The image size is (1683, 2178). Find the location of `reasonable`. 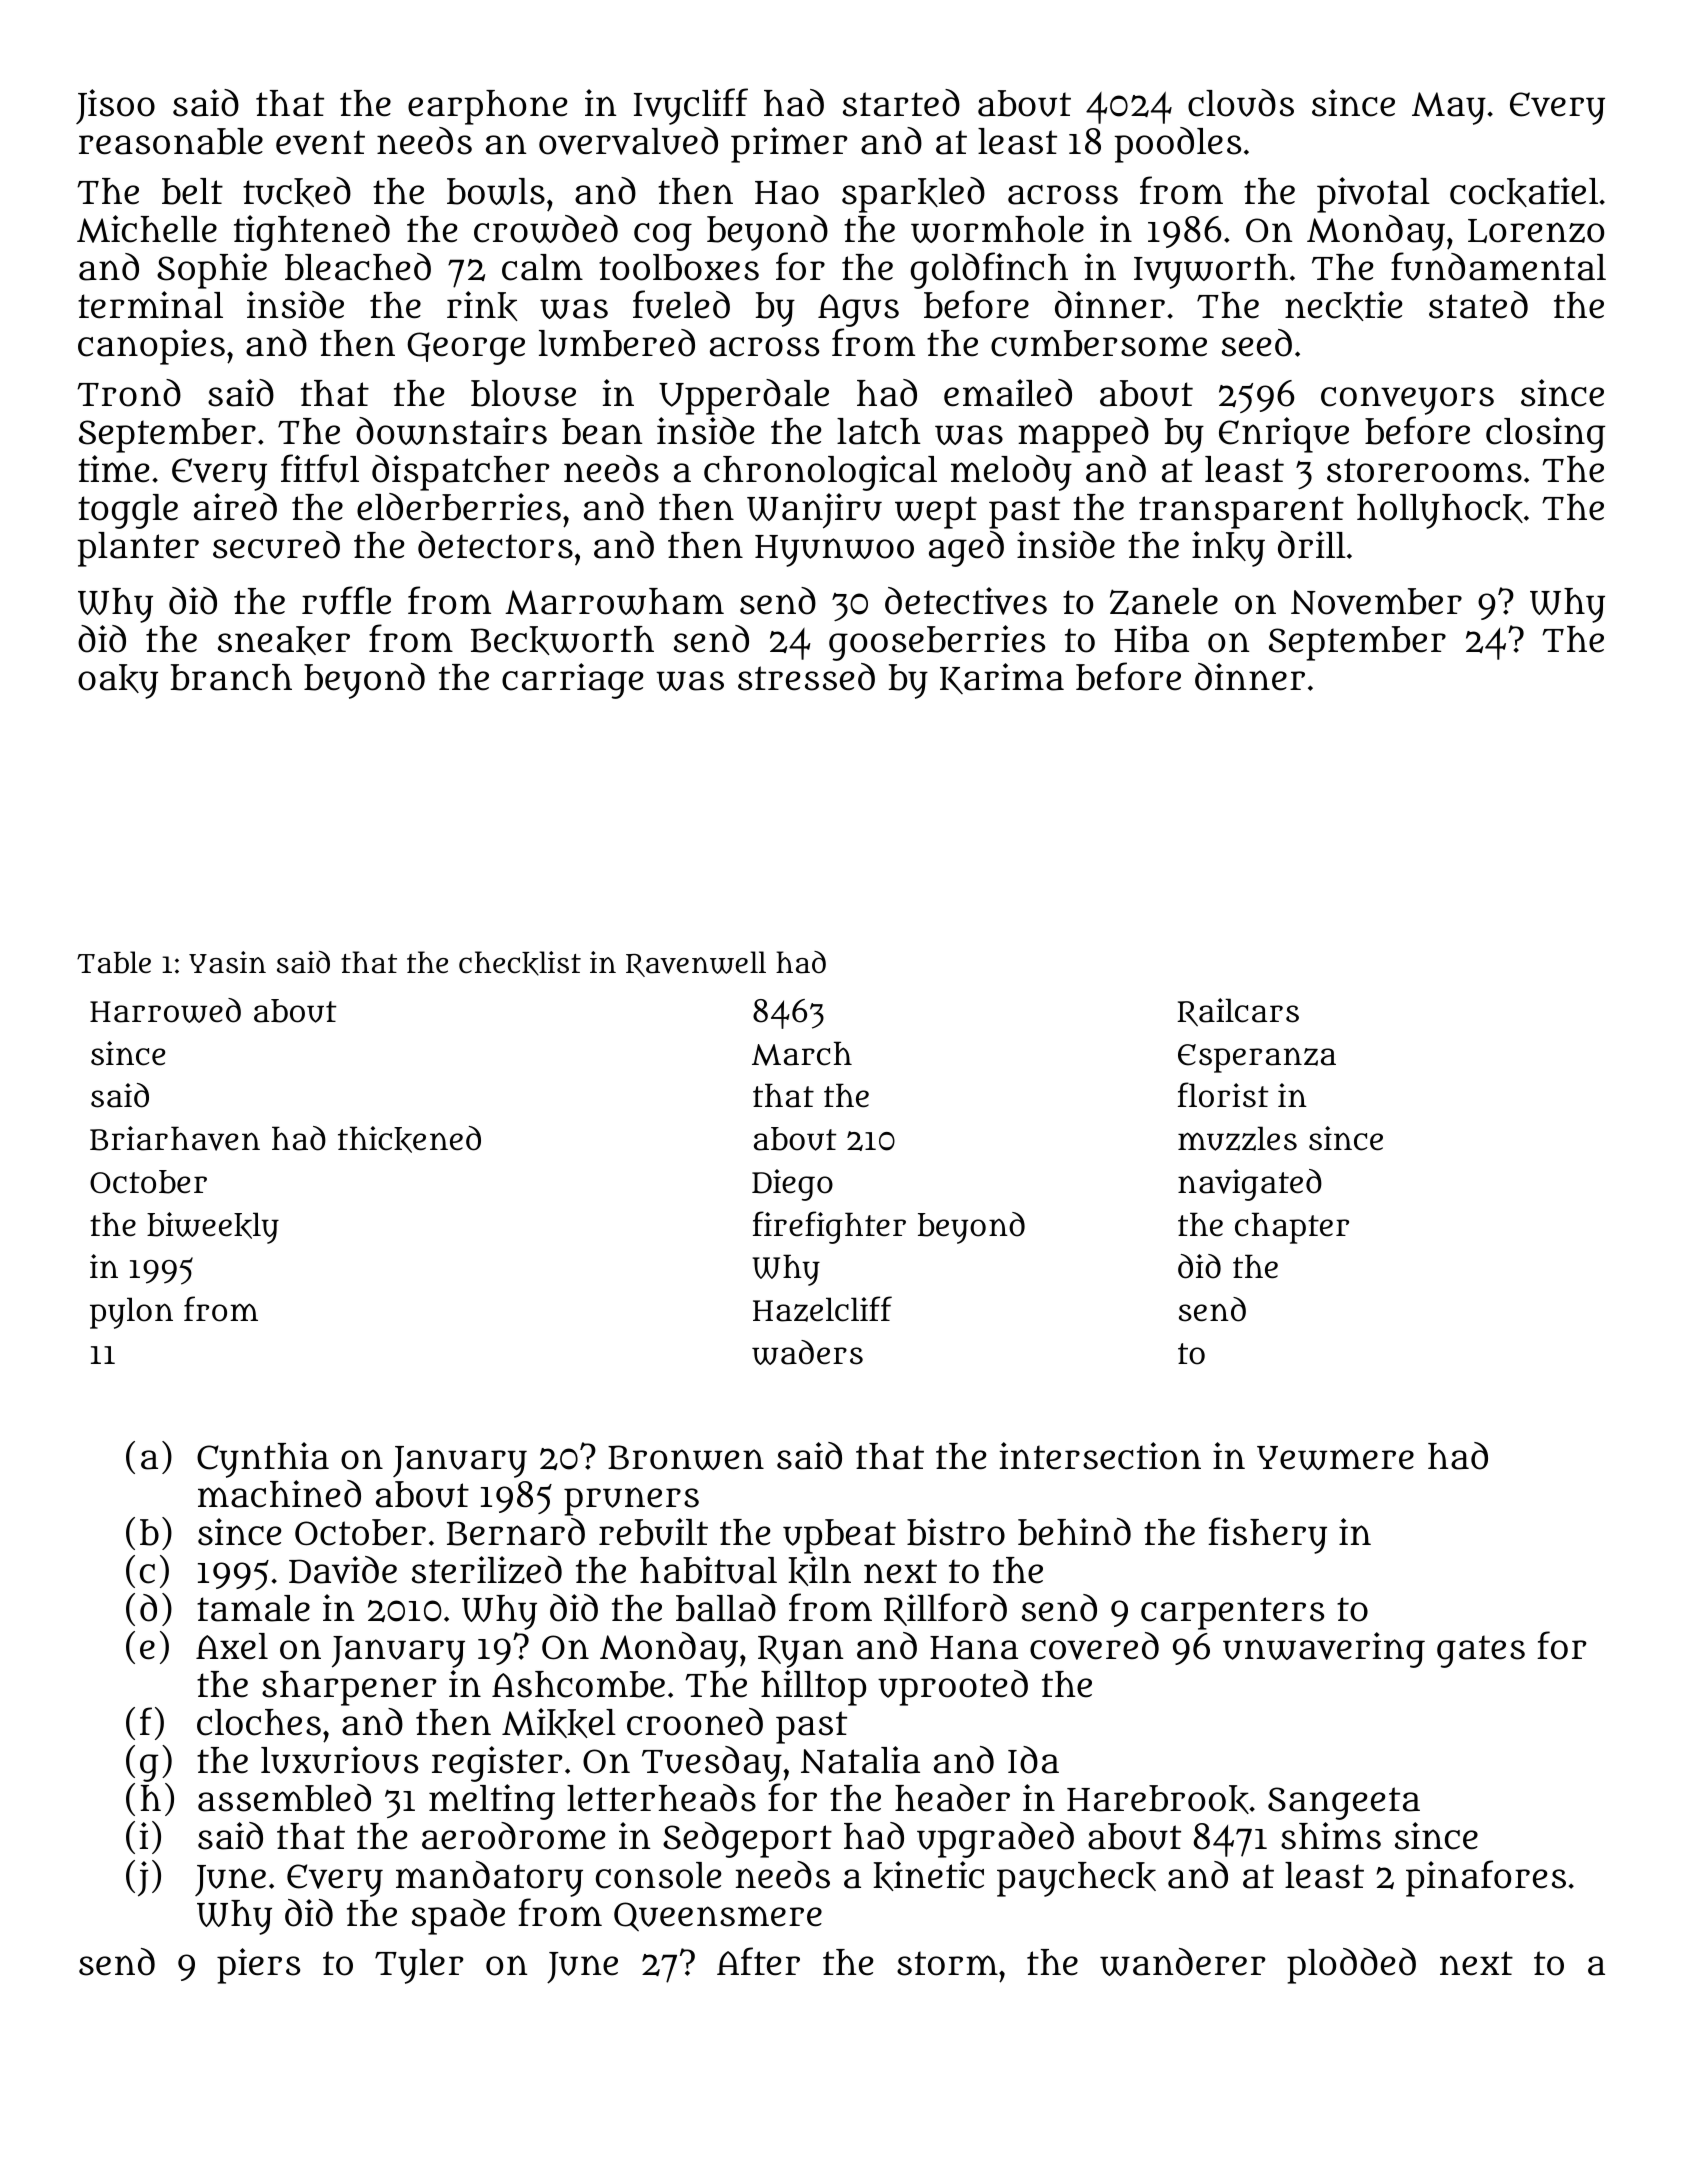

reasonable is located at coordinates (171, 141).
